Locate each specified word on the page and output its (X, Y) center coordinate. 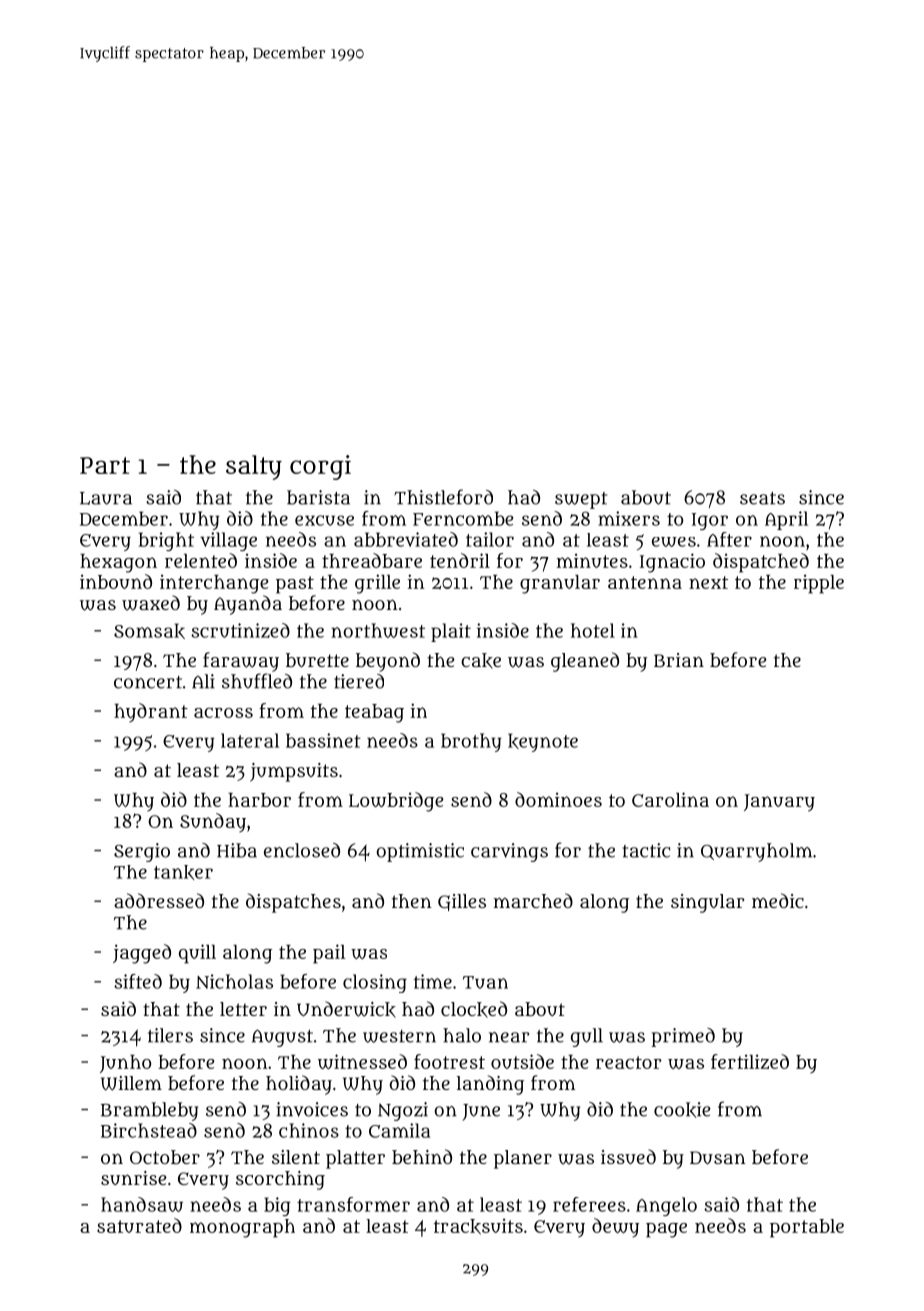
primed (683, 1037)
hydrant (151, 713)
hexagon (118, 563)
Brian (679, 660)
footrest (449, 1061)
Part (105, 465)
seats (762, 498)
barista (318, 497)
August (282, 1038)
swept (581, 500)
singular (708, 903)
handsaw (142, 1204)
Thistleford (443, 497)
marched (533, 900)
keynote (543, 742)
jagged (142, 954)
